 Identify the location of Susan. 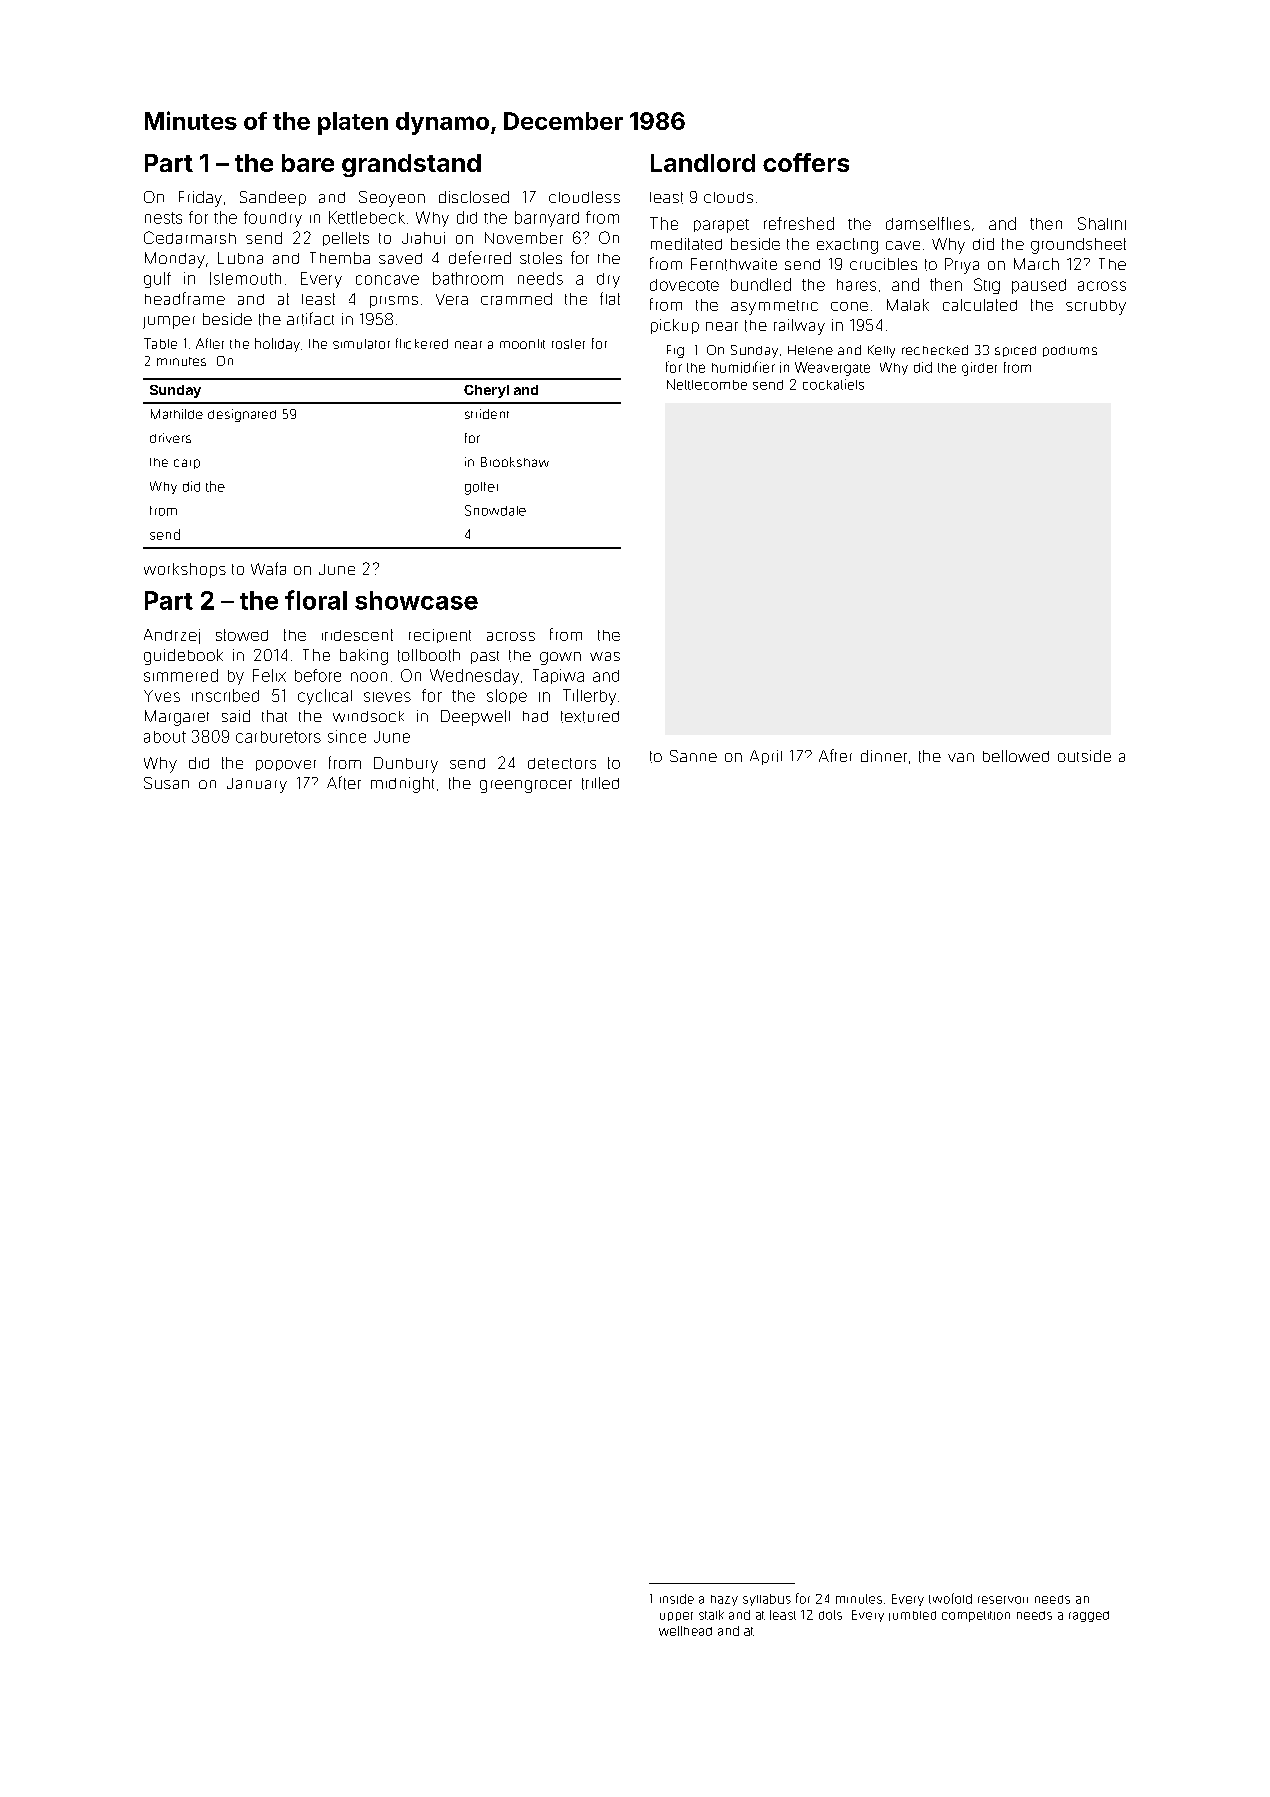
(166, 783).
